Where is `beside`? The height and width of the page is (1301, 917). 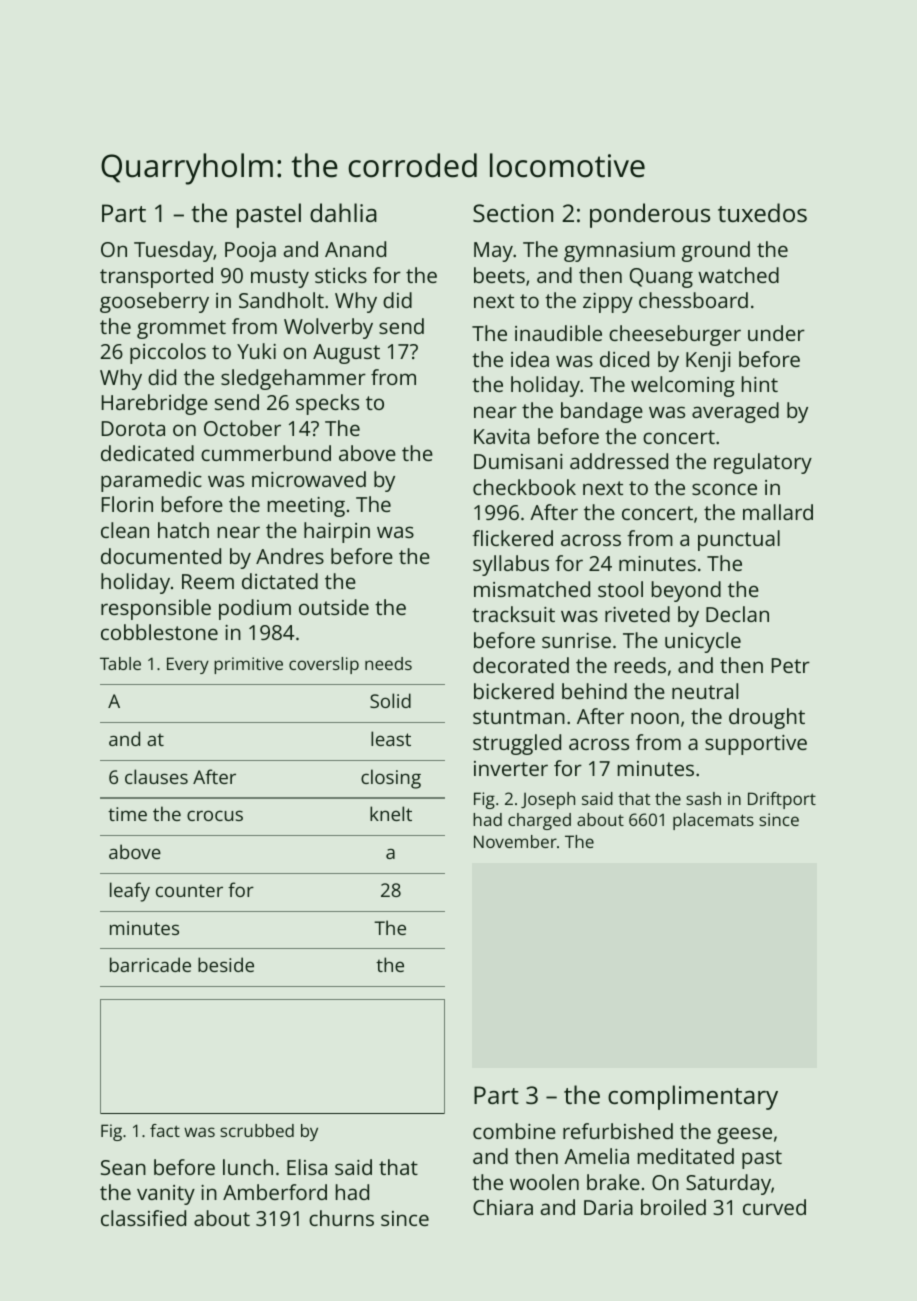 beside is located at coordinates (226, 964).
